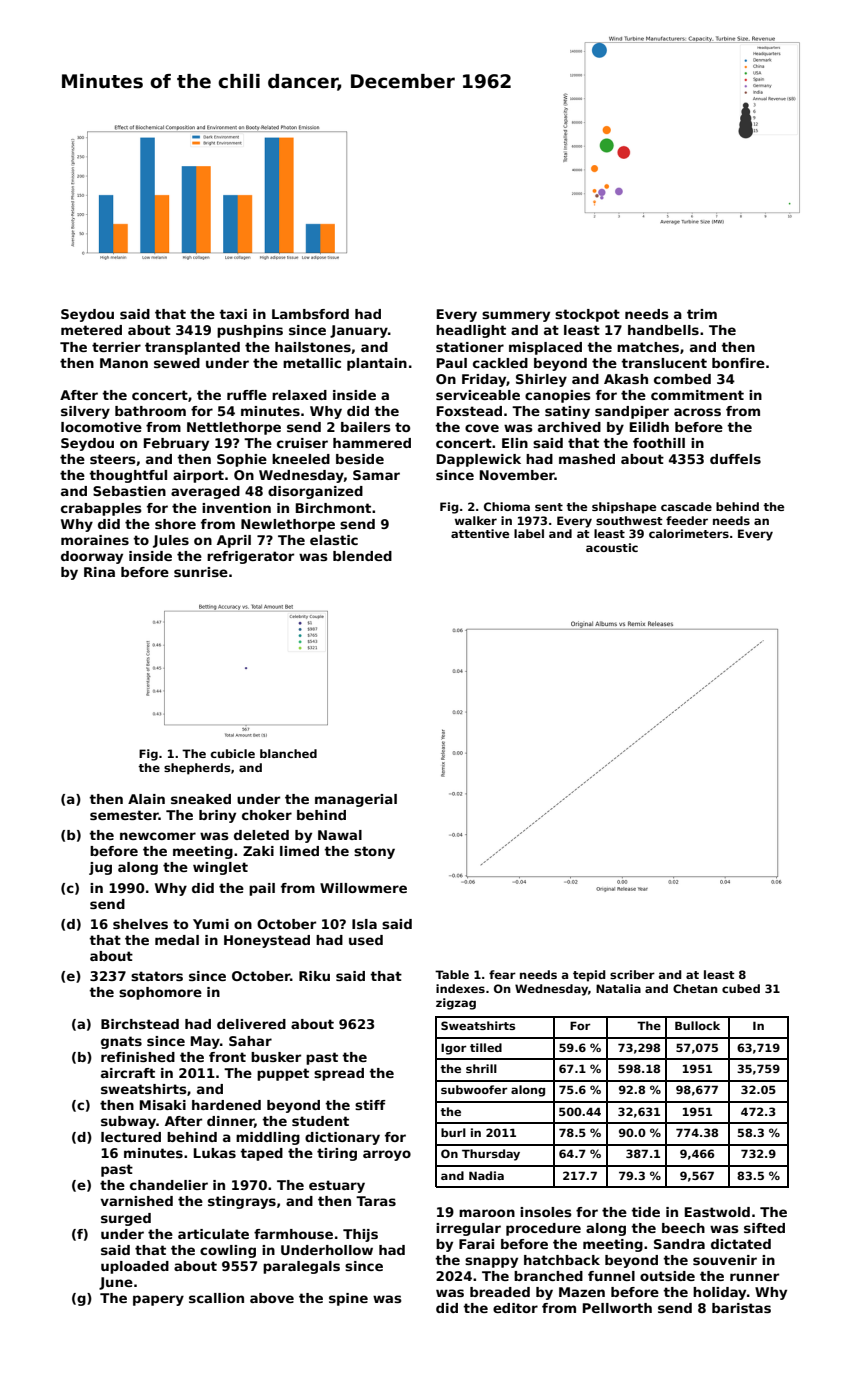  Describe the element at coordinates (197, 769) in the screenshot. I see `shepherds` at that location.
